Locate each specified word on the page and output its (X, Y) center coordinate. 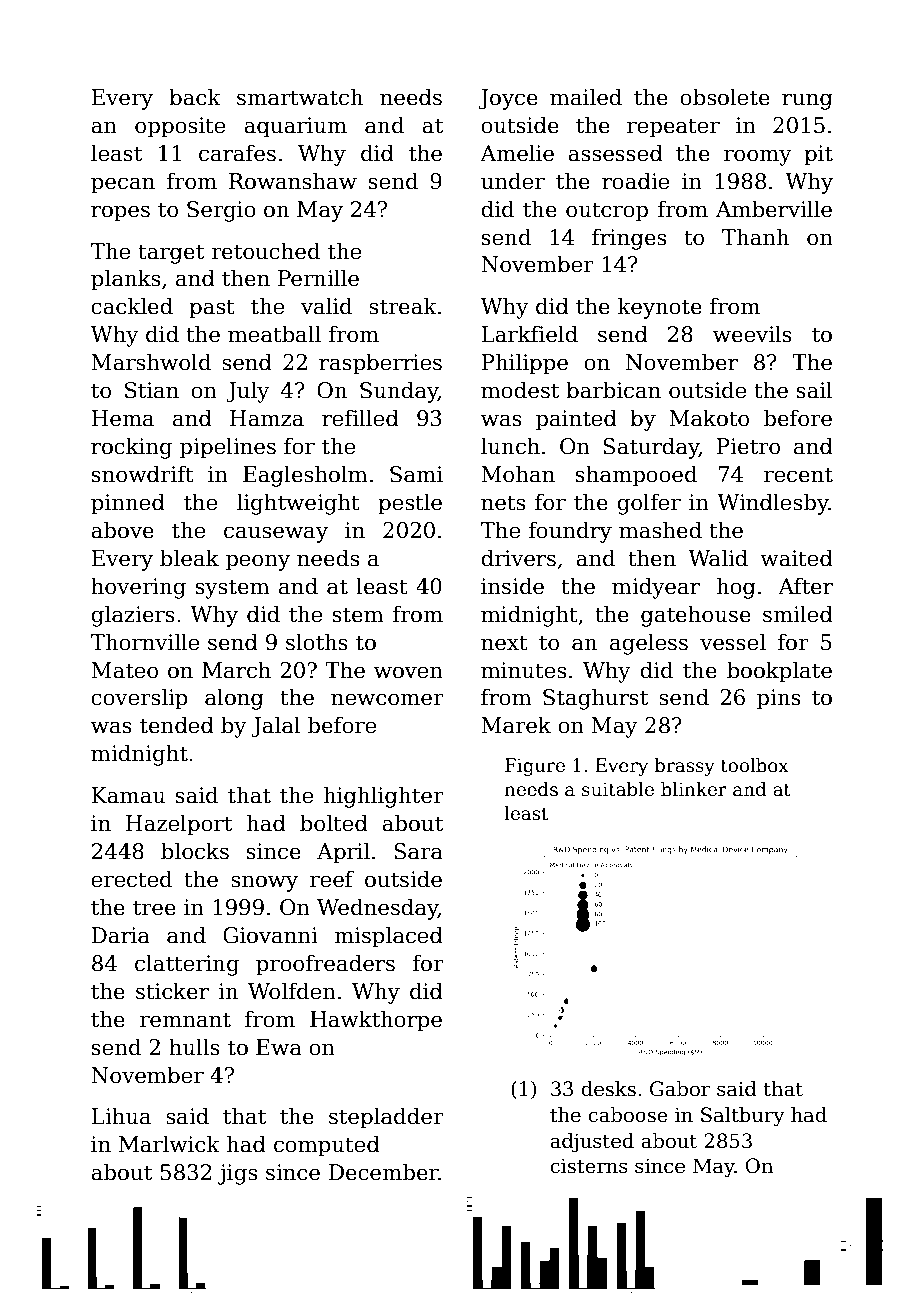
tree (154, 908)
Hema (122, 418)
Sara (418, 851)
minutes (523, 670)
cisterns (589, 1166)
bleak (189, 558)
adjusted (592, 1143)
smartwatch (300, 97)
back (195, 97)
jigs (237, 1174)
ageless (649, 644)
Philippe (524, 364)
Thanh (755, 237)
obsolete (725, 97)
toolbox (755, 765)
